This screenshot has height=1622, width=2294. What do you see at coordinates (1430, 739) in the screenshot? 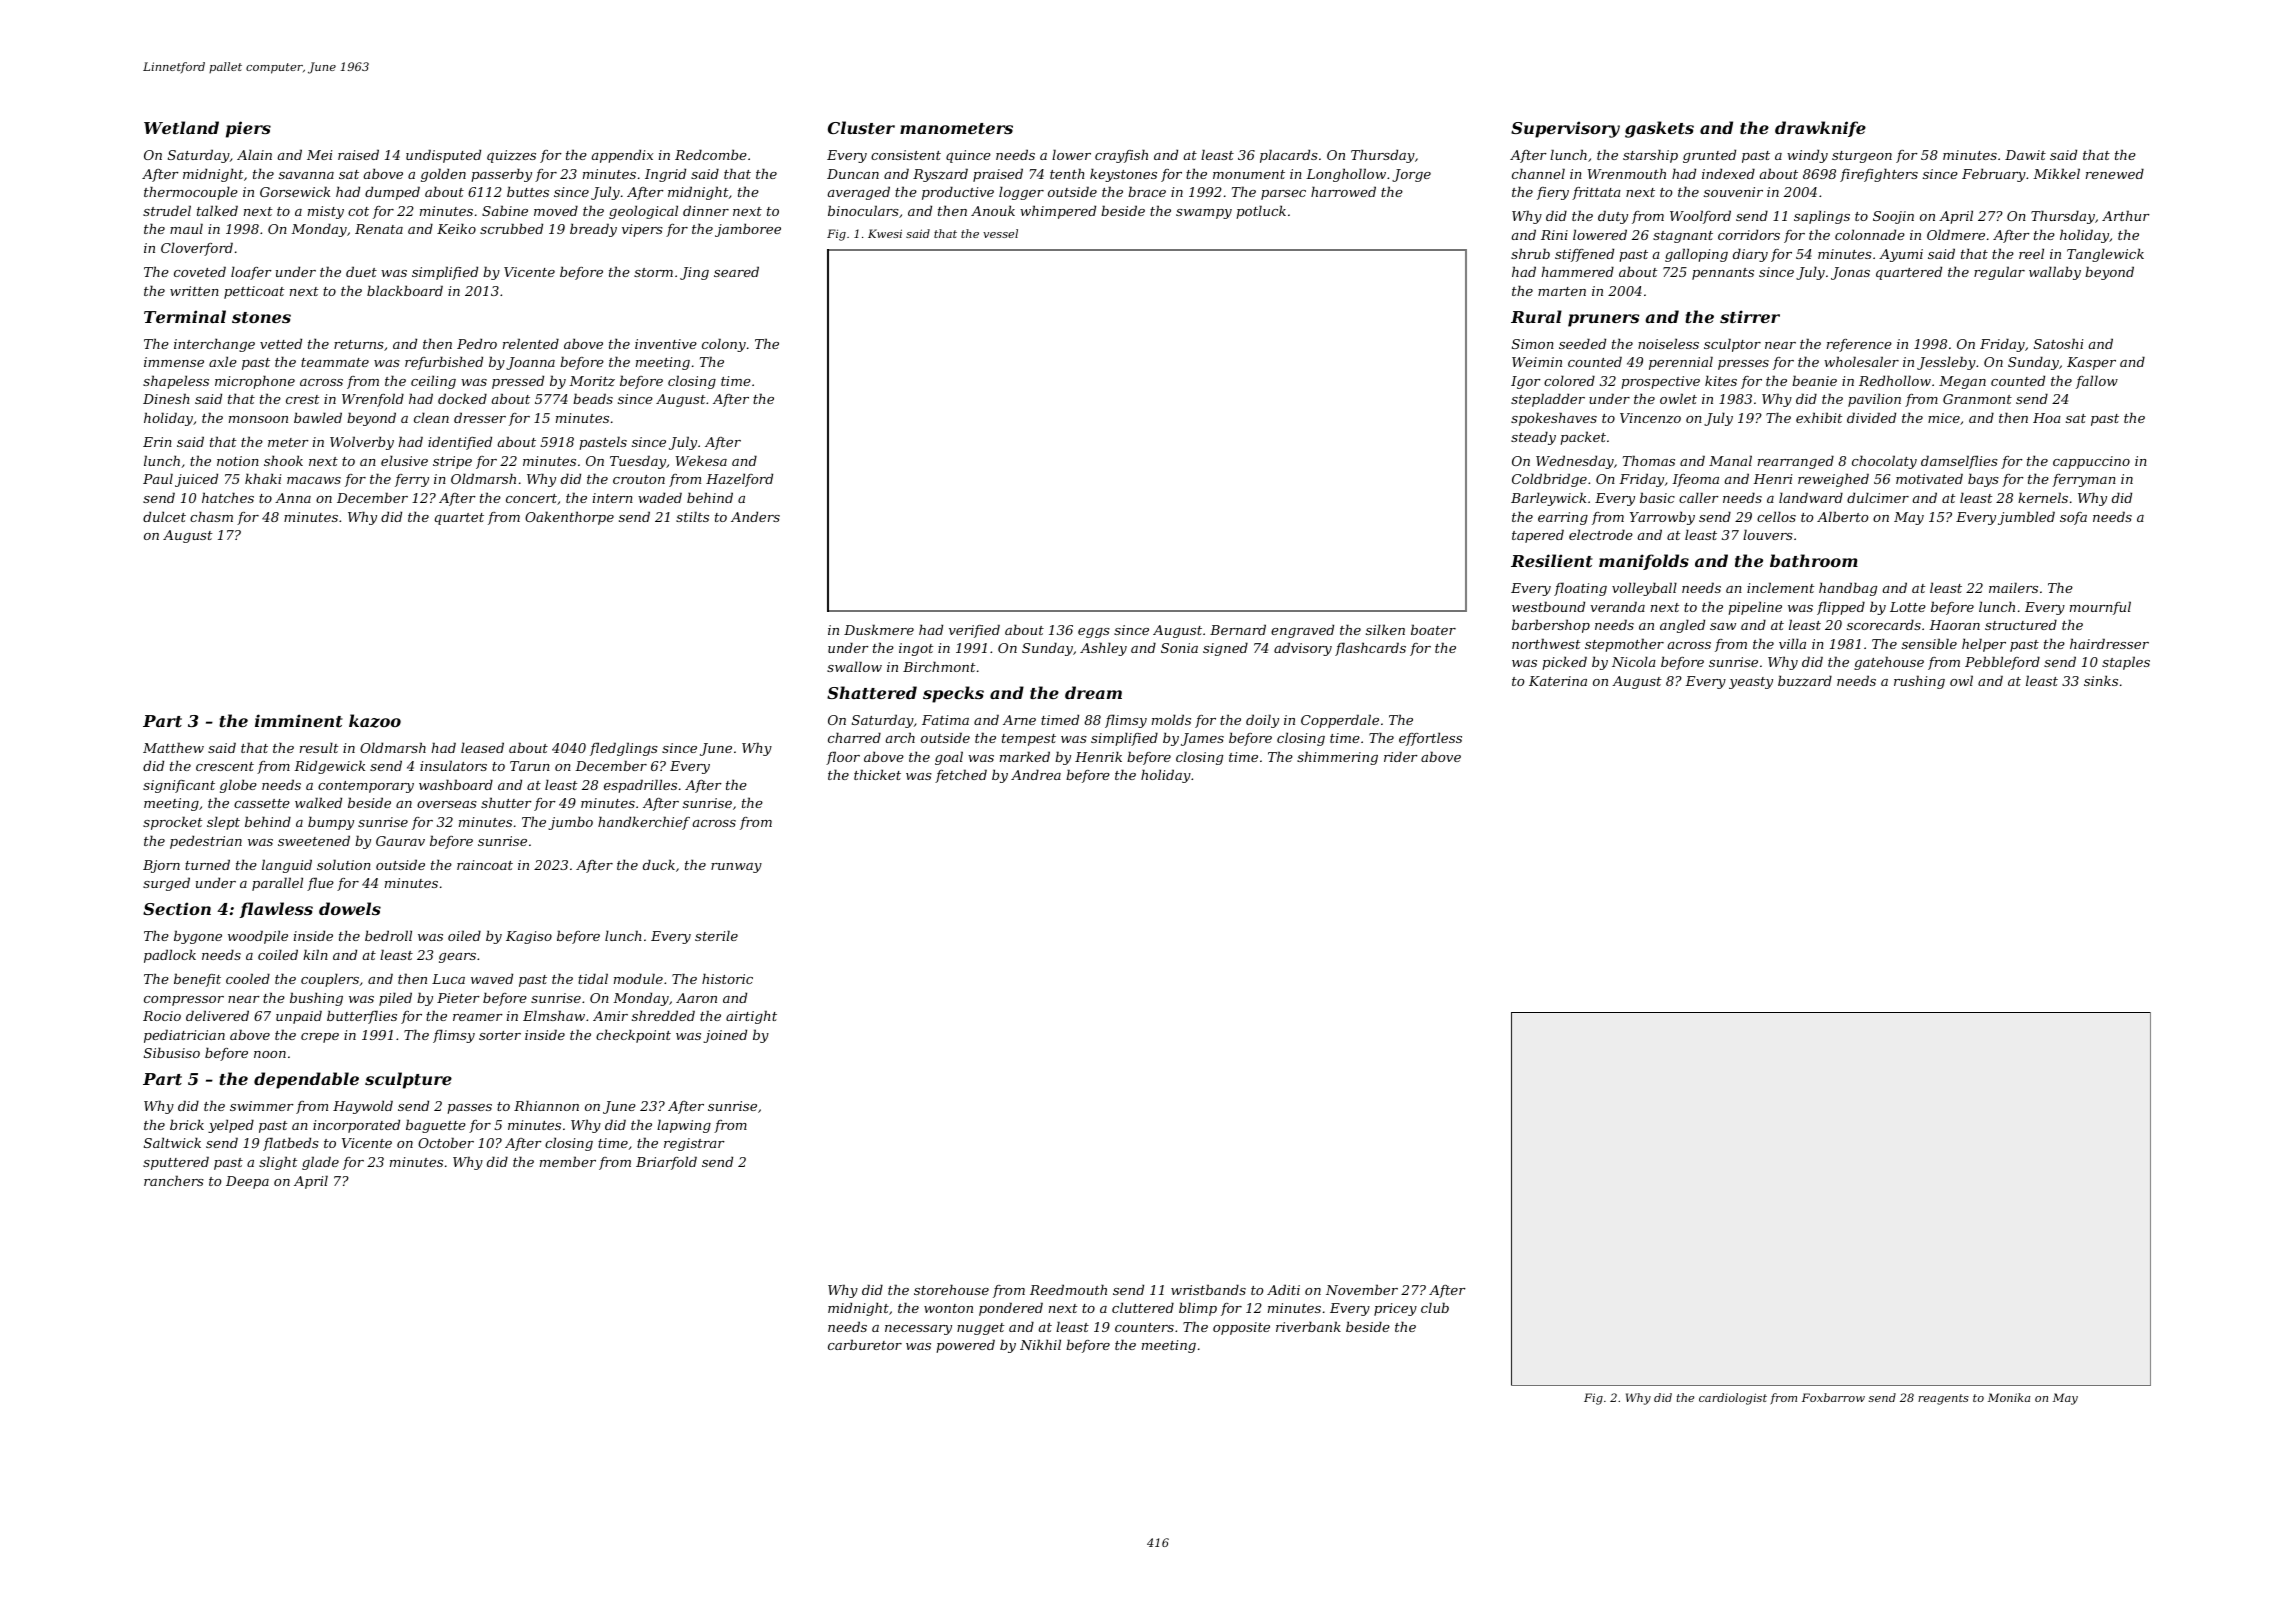
I see `effortless` at bounding box center [1430, 739].
